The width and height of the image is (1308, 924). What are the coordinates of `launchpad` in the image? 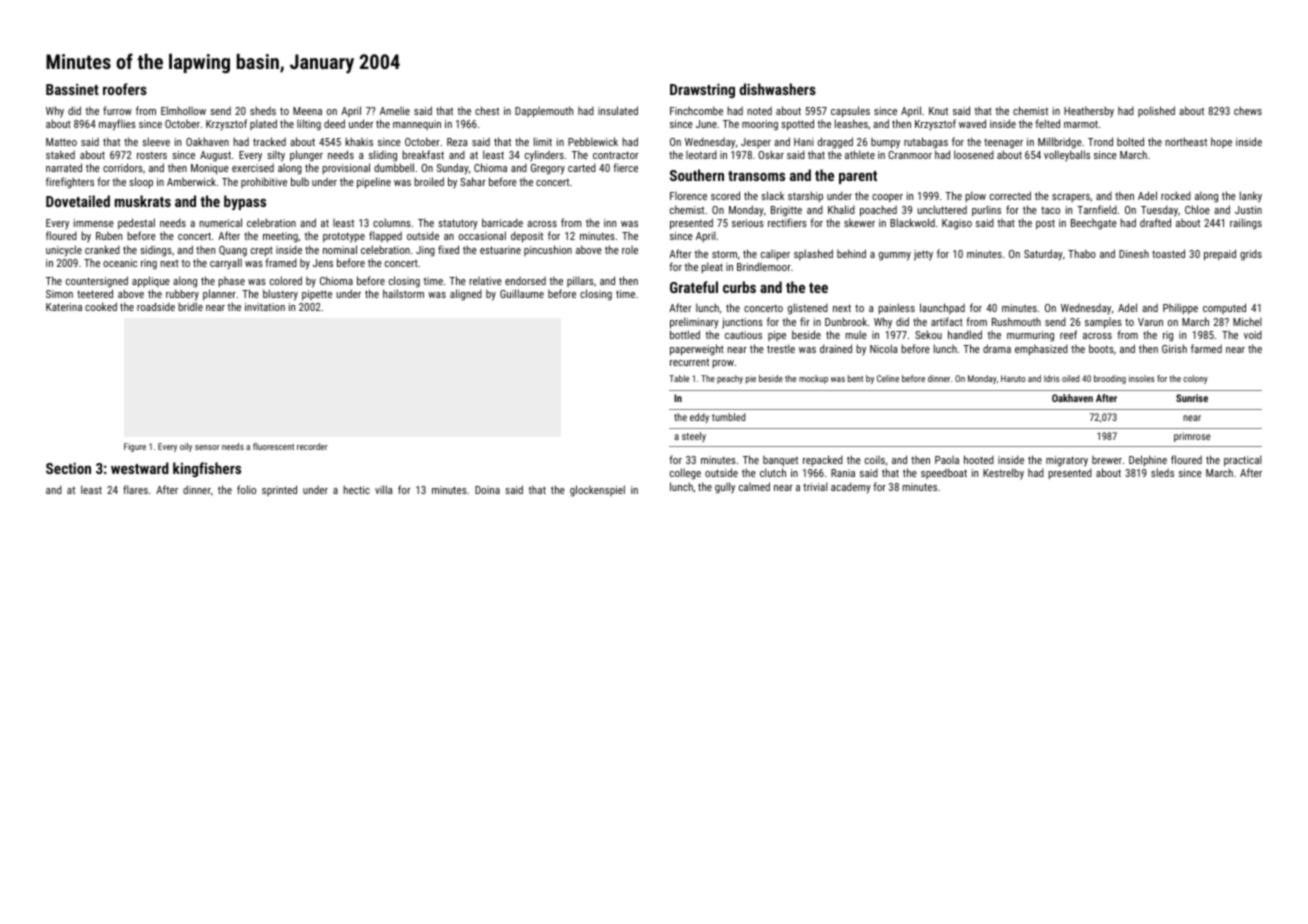 It's located at (942, 308).
